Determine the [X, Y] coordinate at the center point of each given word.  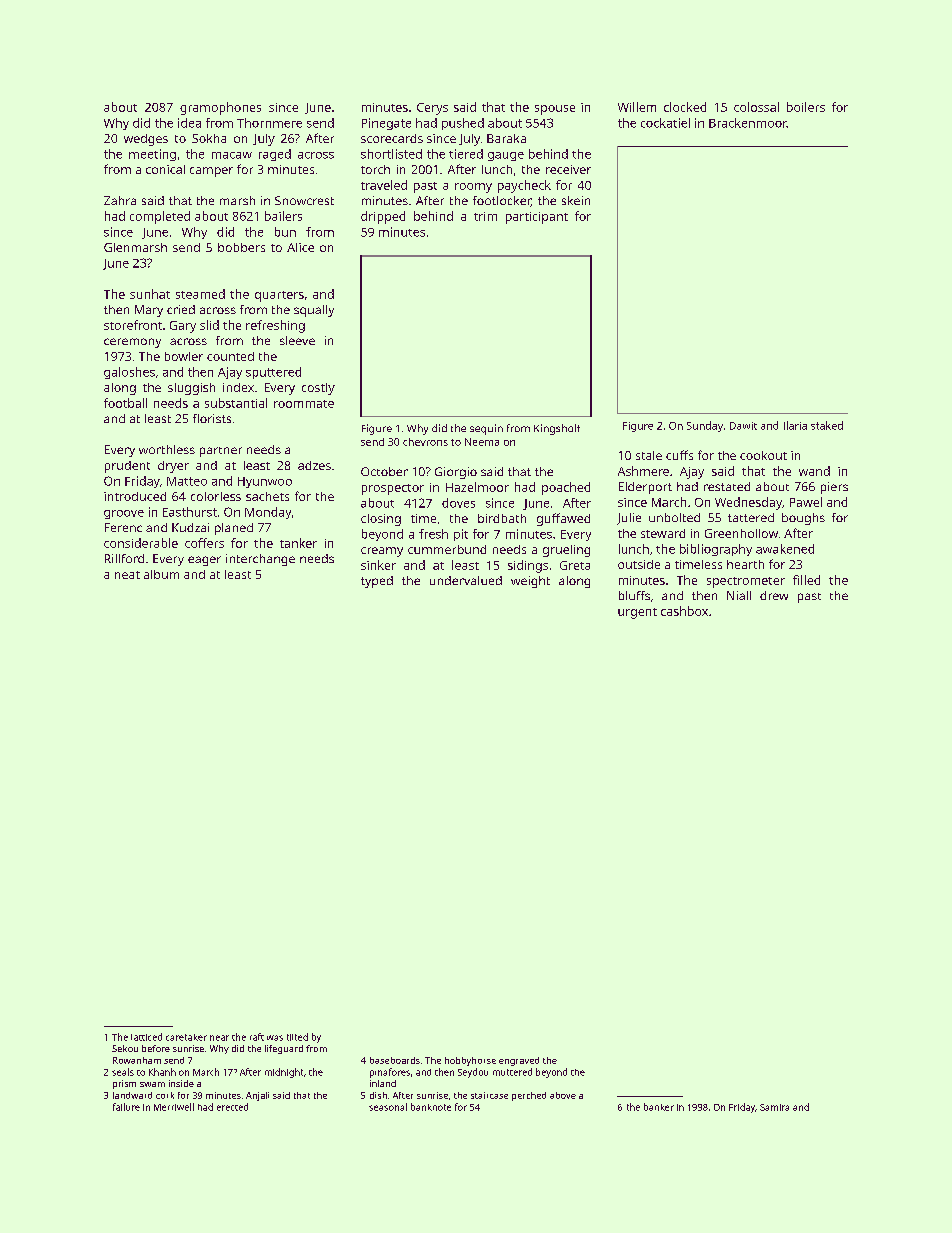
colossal [756, 107]
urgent [637, 613]
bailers [283, 216]
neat [127, 575]
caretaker [186, 1037]
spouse [555, 110]
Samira [774, 1107]
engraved [519, 1061]
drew [774, 595]
